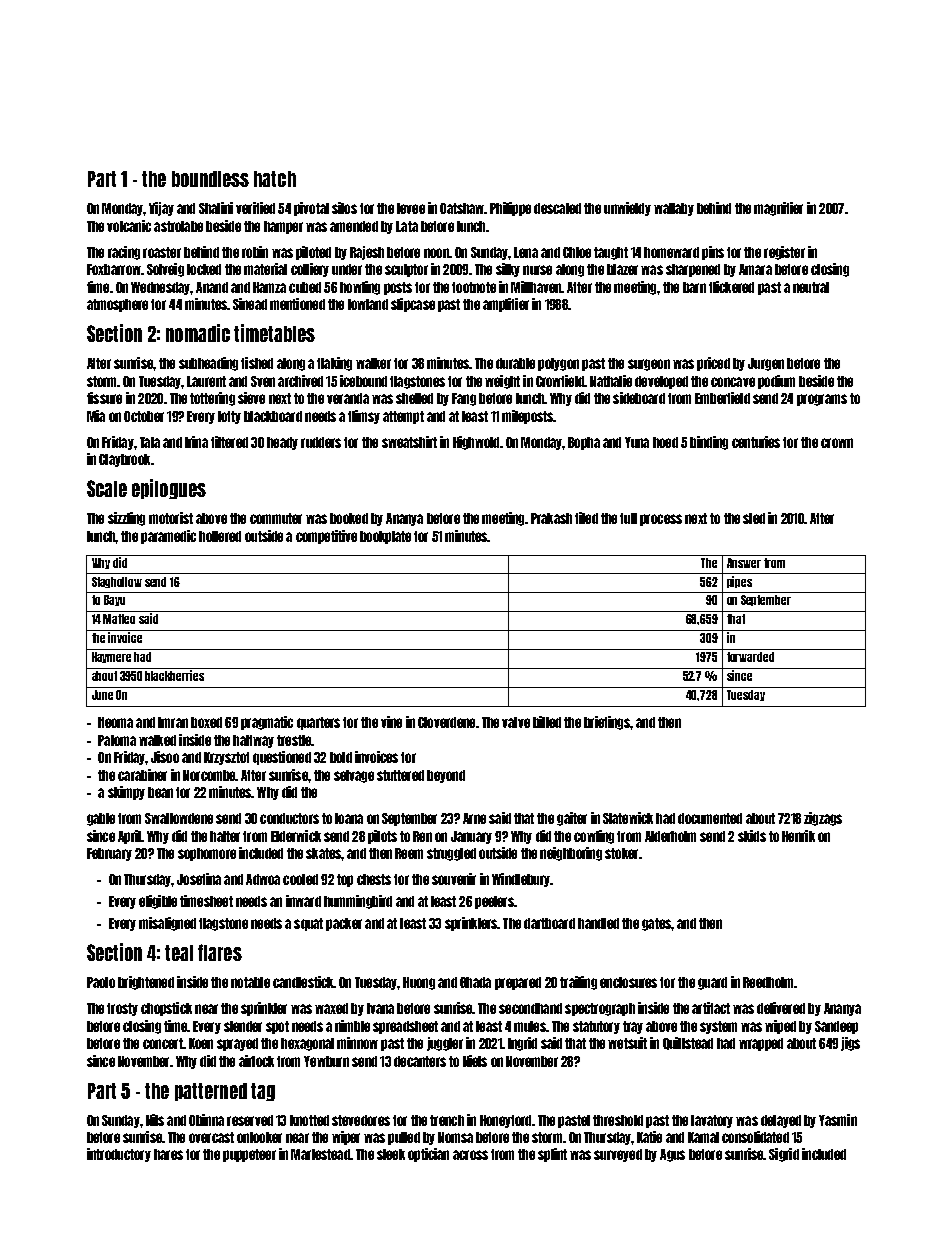 Image resolution: width=952 pixels, height=1233 pixels. I want to click on wallaby, so click(674, 209).
